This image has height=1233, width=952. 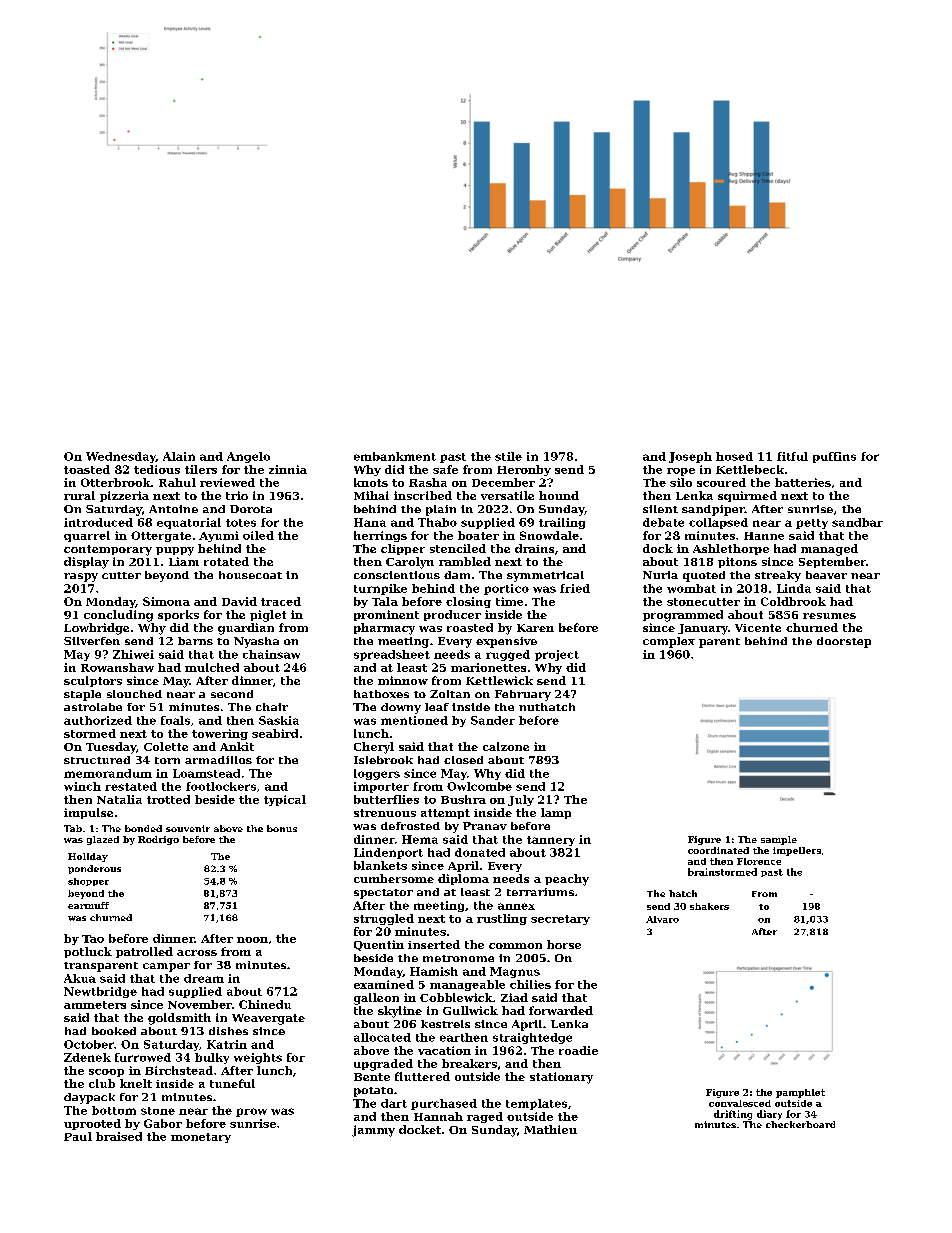 I want to click on impellers, so click(x=797, y=851).
